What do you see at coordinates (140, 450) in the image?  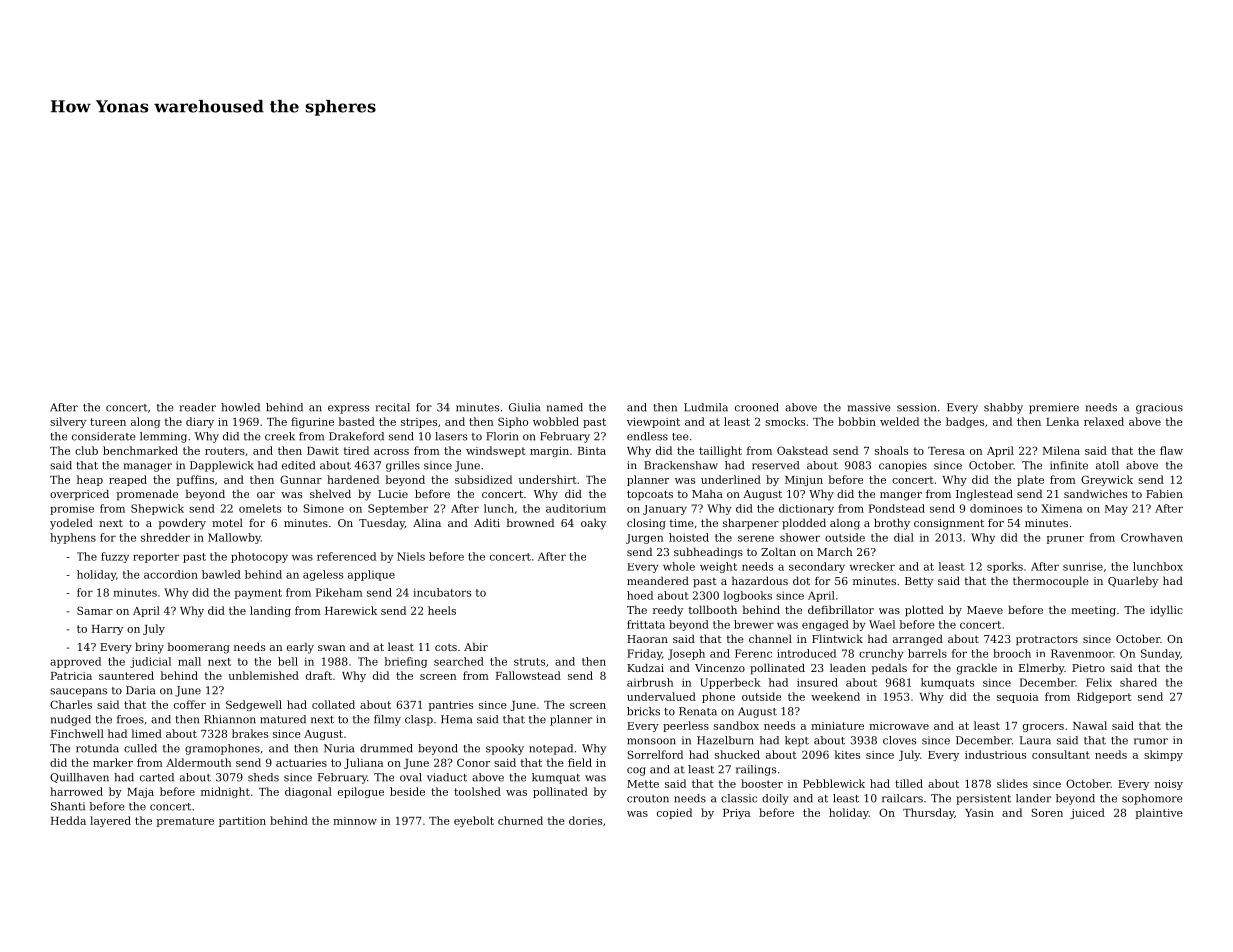 I see `benchmarked` at bounding box center [140, 450].
